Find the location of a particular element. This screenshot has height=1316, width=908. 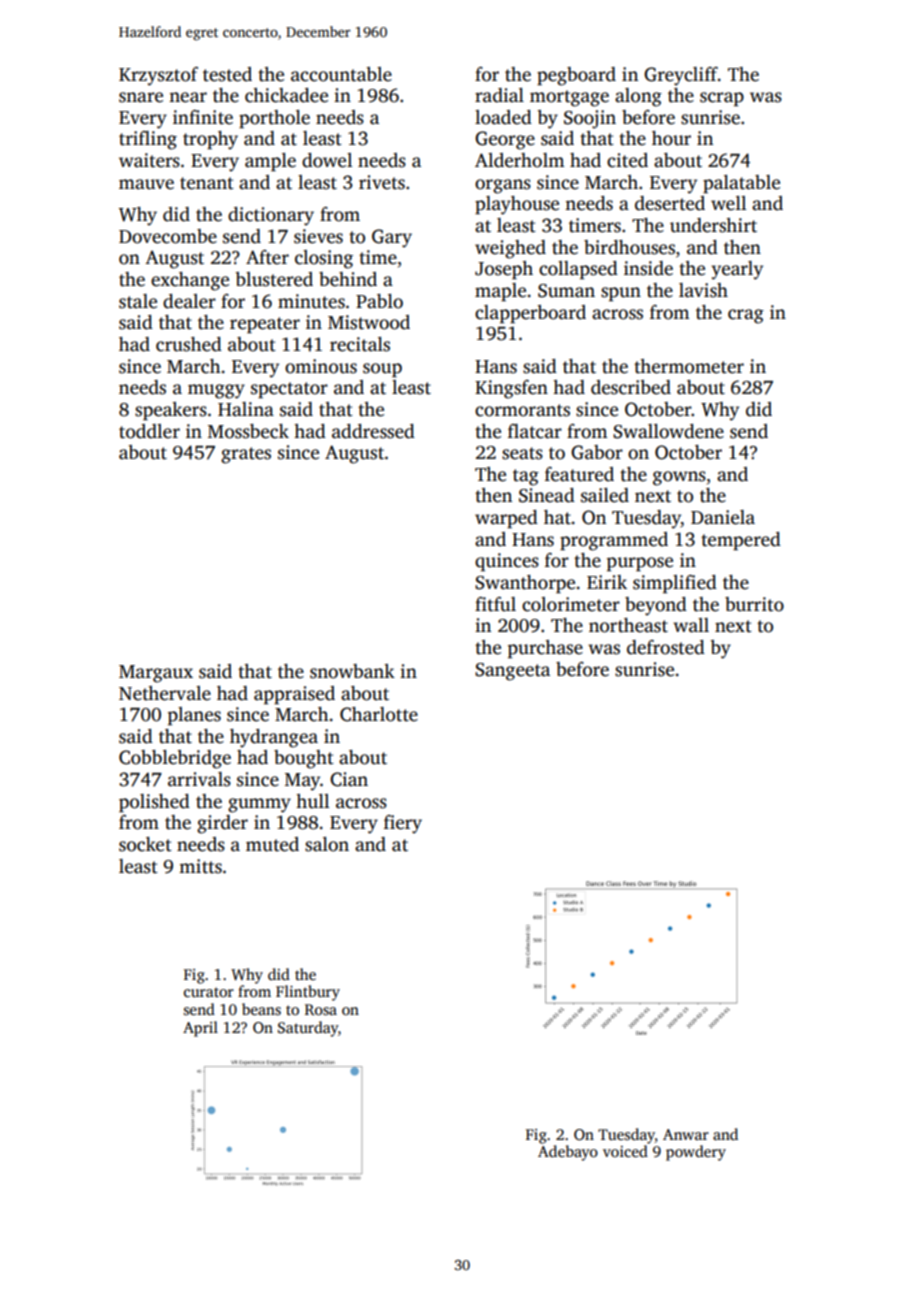

Adebayo is located at coordinates (568, 1153).
